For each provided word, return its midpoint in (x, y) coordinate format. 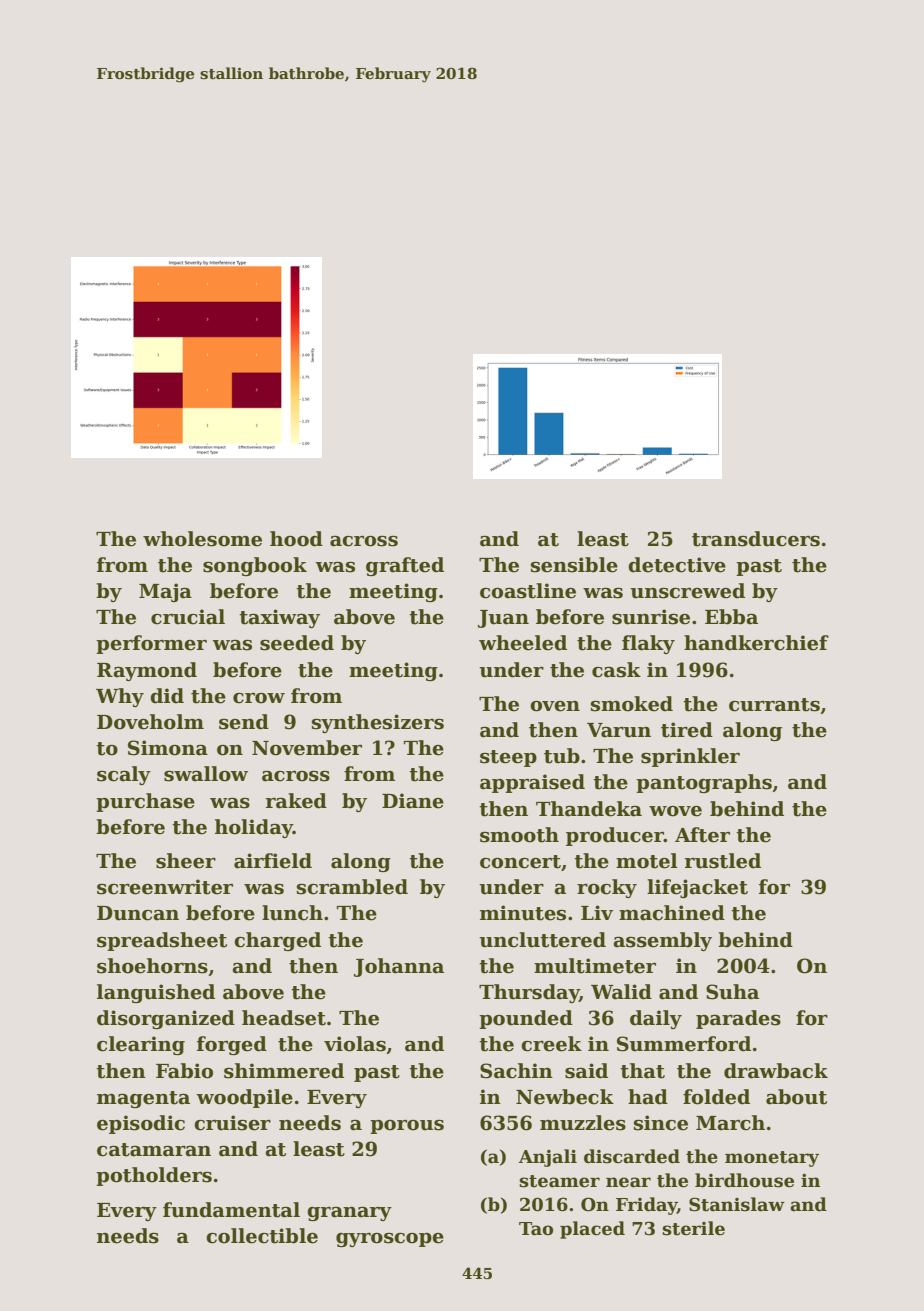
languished (156, 993)
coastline (528, 591)
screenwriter (165, 887)
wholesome (202, 539)
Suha (732, 992)
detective (677, 565)
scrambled (352, 887)
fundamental (231, 1210)
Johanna (399, 967)
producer (615, 836)
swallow (206, 774)
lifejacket (697, 888)
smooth (519, 835)
